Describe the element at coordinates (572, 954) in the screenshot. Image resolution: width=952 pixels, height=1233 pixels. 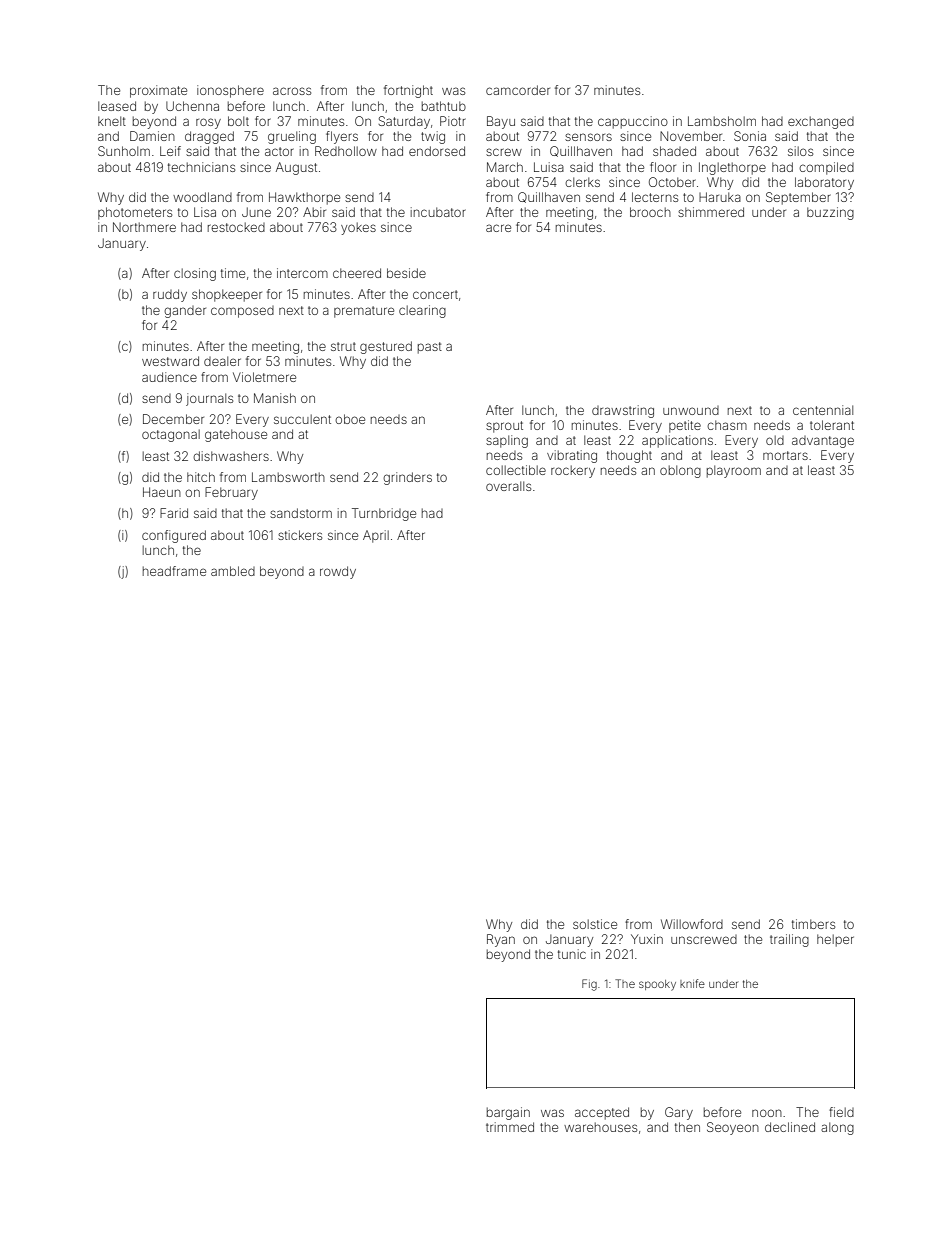
I see `tunic` at that location.
